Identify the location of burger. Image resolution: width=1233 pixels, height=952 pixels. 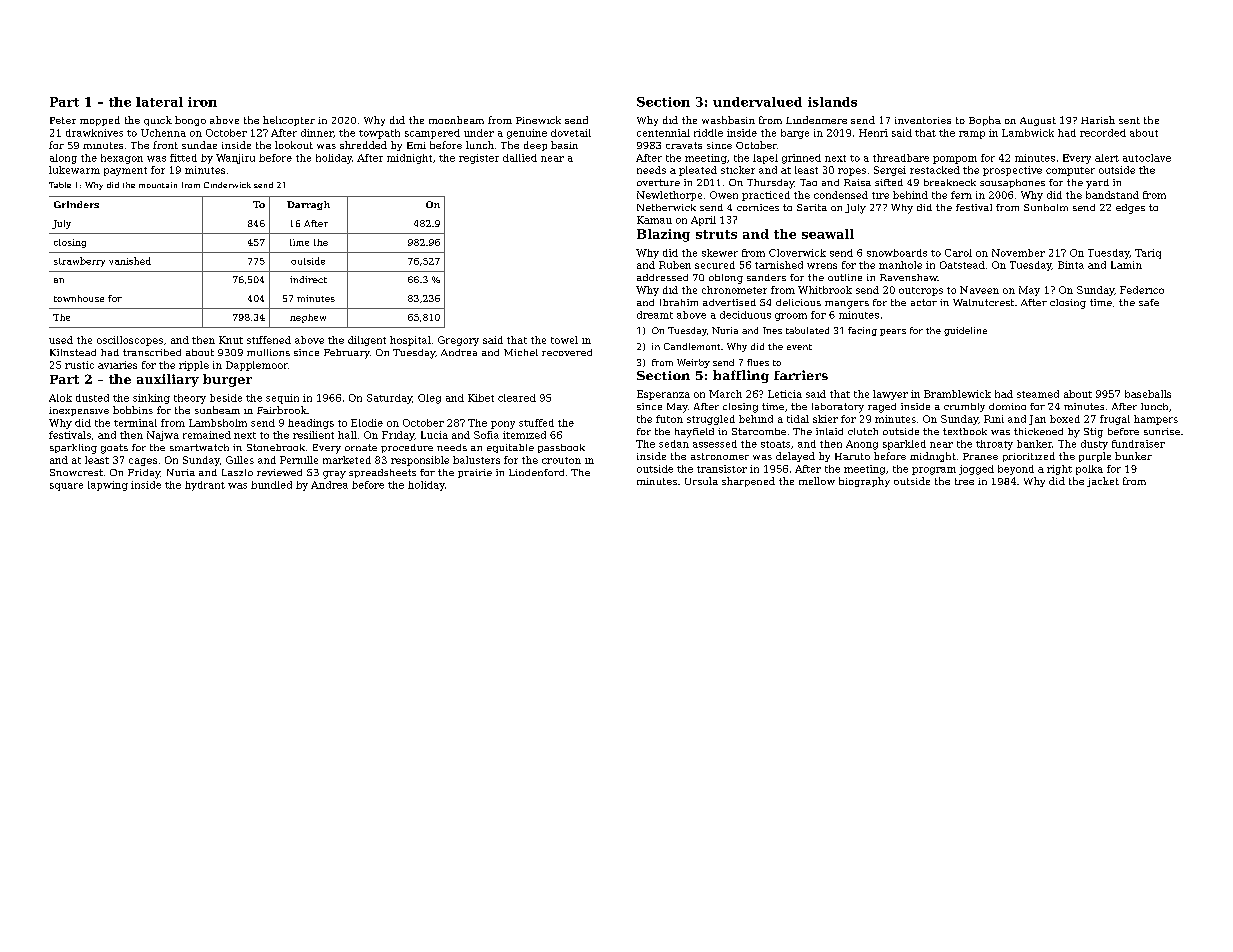
(227, 380).
